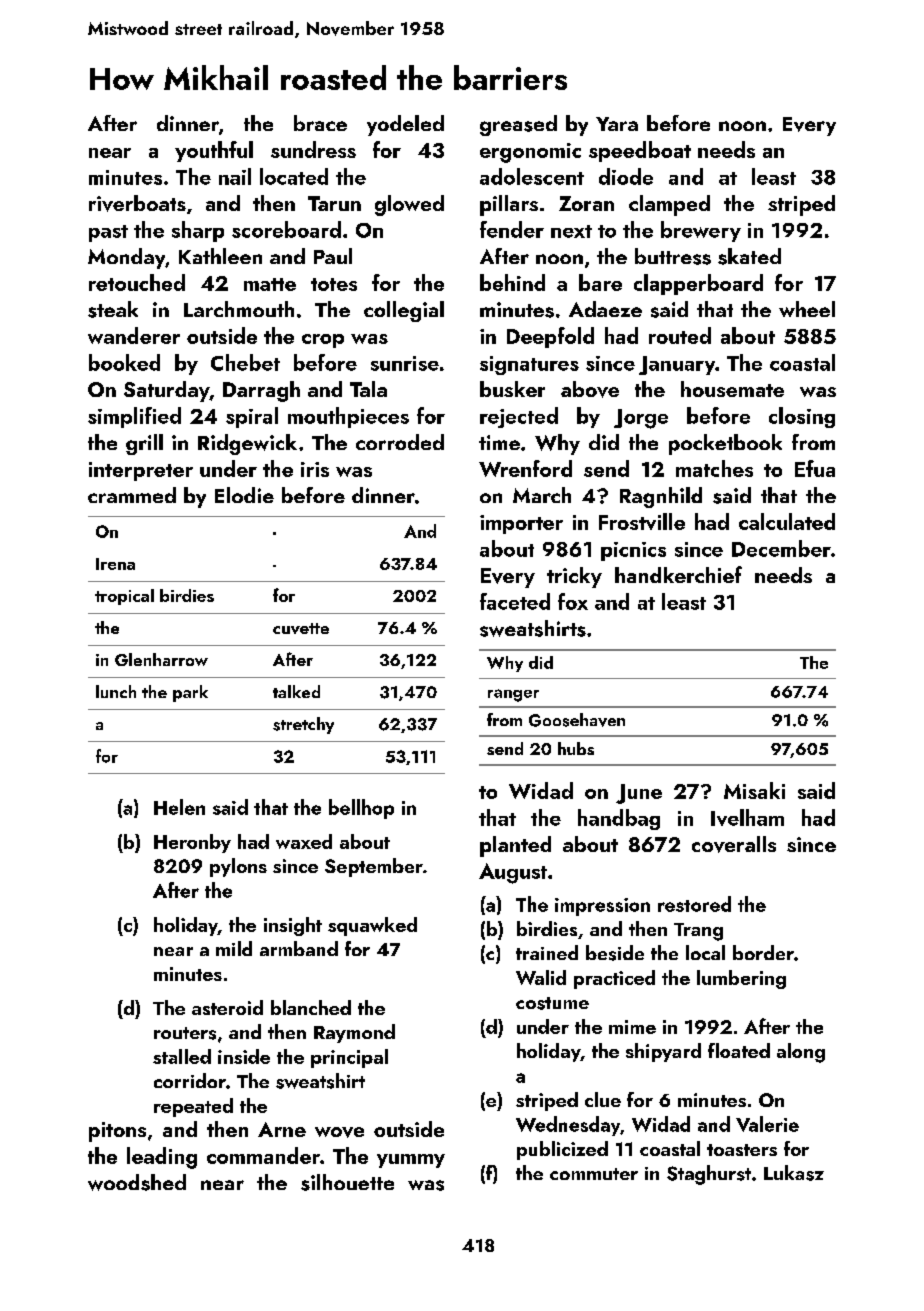 The image size is (924, 1311). What do you see at coordinates (794, 1173) in the image?
I see `Lukasz` at bounding box center [794, 1173].
